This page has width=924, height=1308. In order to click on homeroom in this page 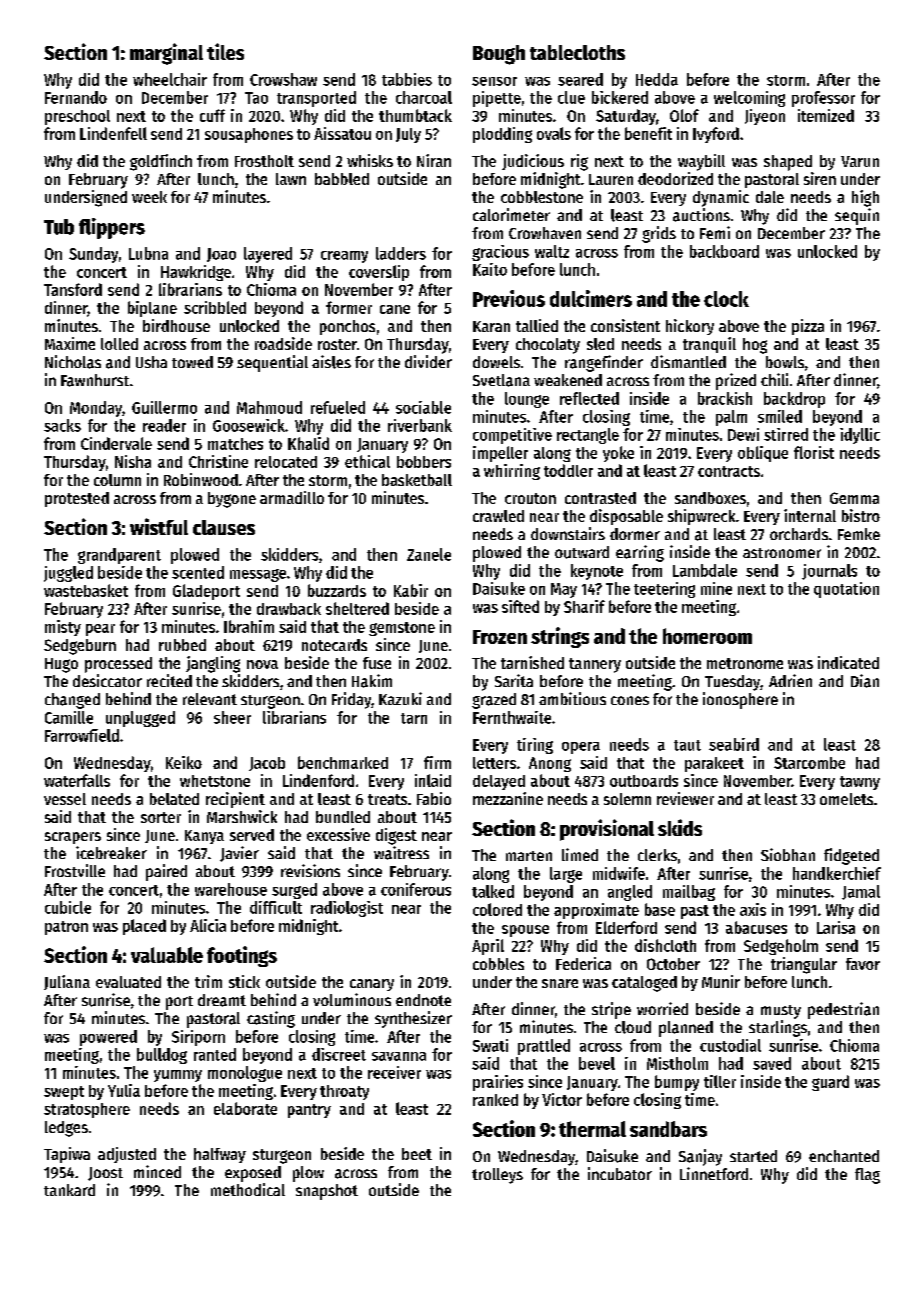, I will do `click(707, 636)`.
